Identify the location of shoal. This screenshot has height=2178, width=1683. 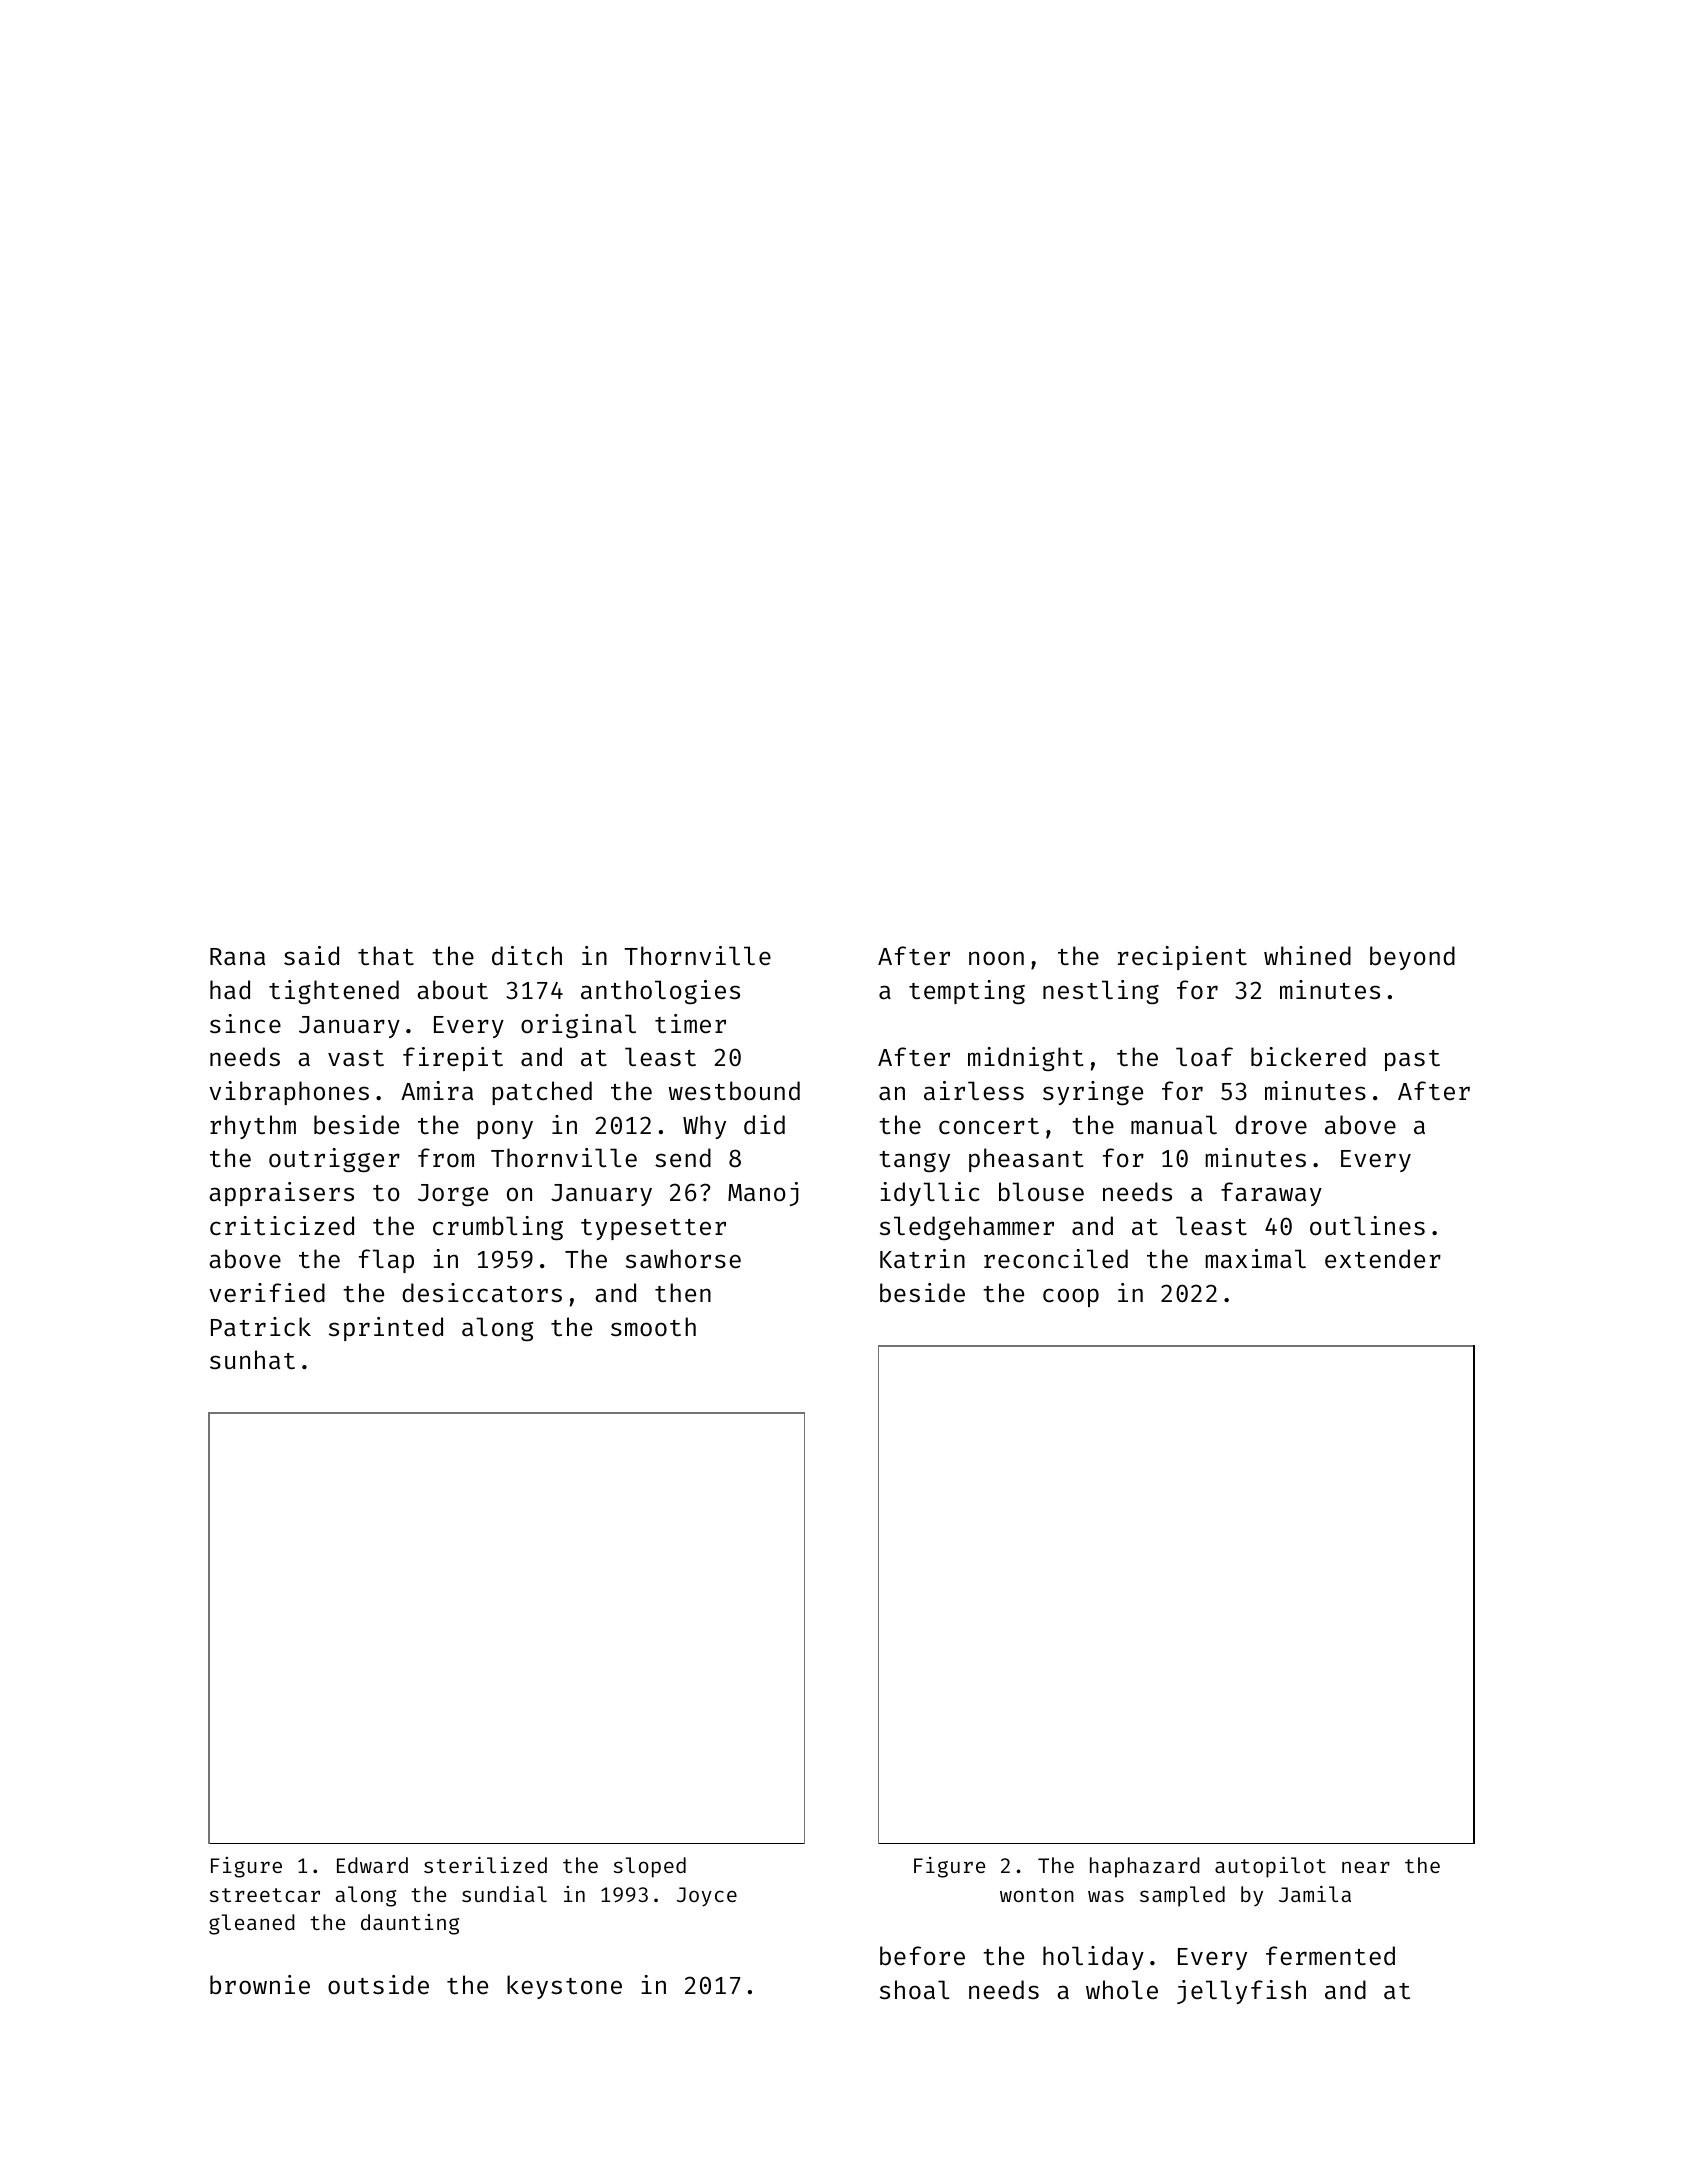
(914, 1990).
